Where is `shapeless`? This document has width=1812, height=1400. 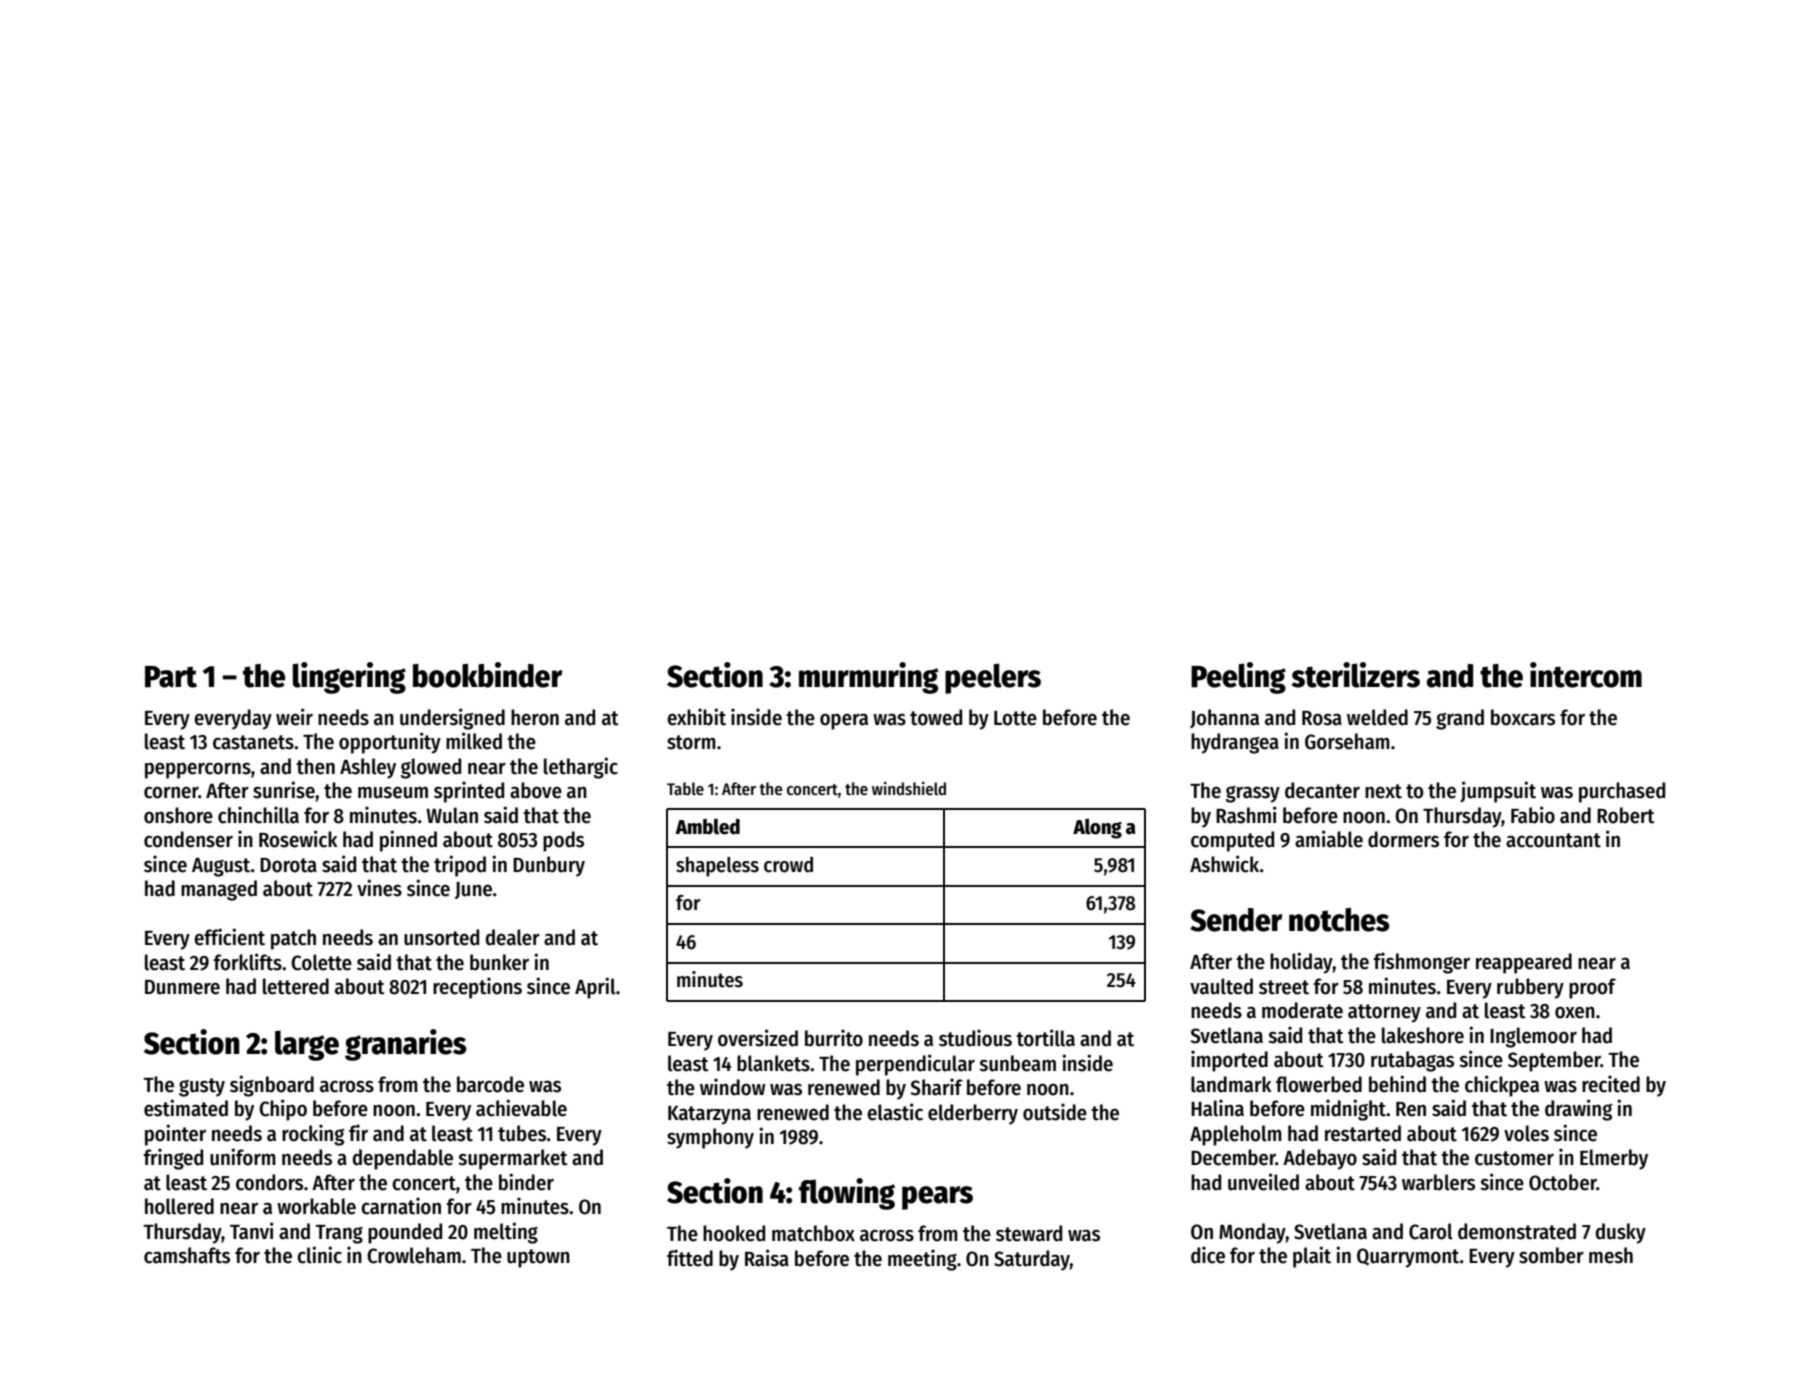 shapeless is located at coordinates (717, 867).
